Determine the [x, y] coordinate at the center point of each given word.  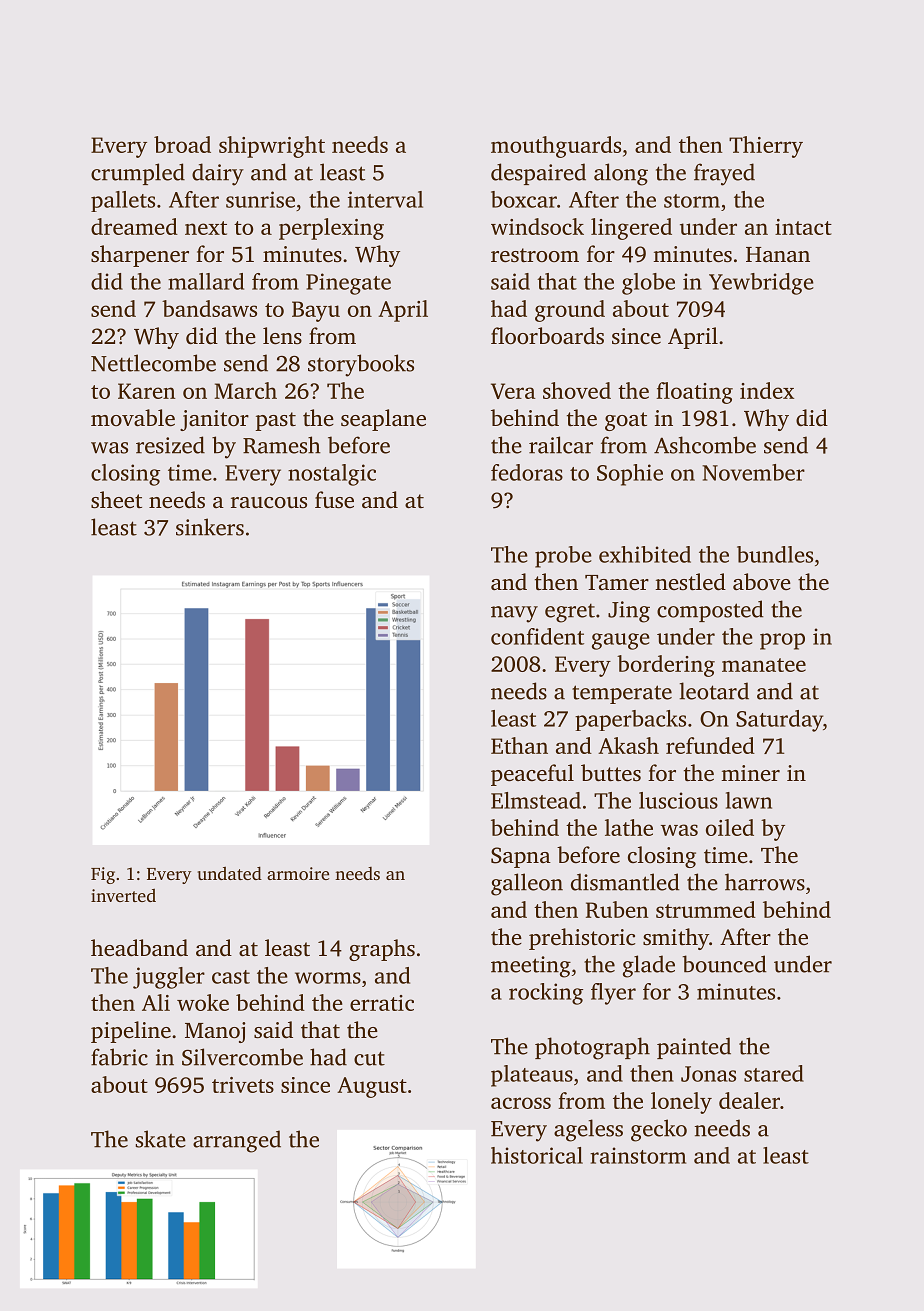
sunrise [260, 199]
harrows [765, 882]
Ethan [519, 745]
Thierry [766, 147]
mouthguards [556, 147]
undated [229, 873]
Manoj [215, 1032]
